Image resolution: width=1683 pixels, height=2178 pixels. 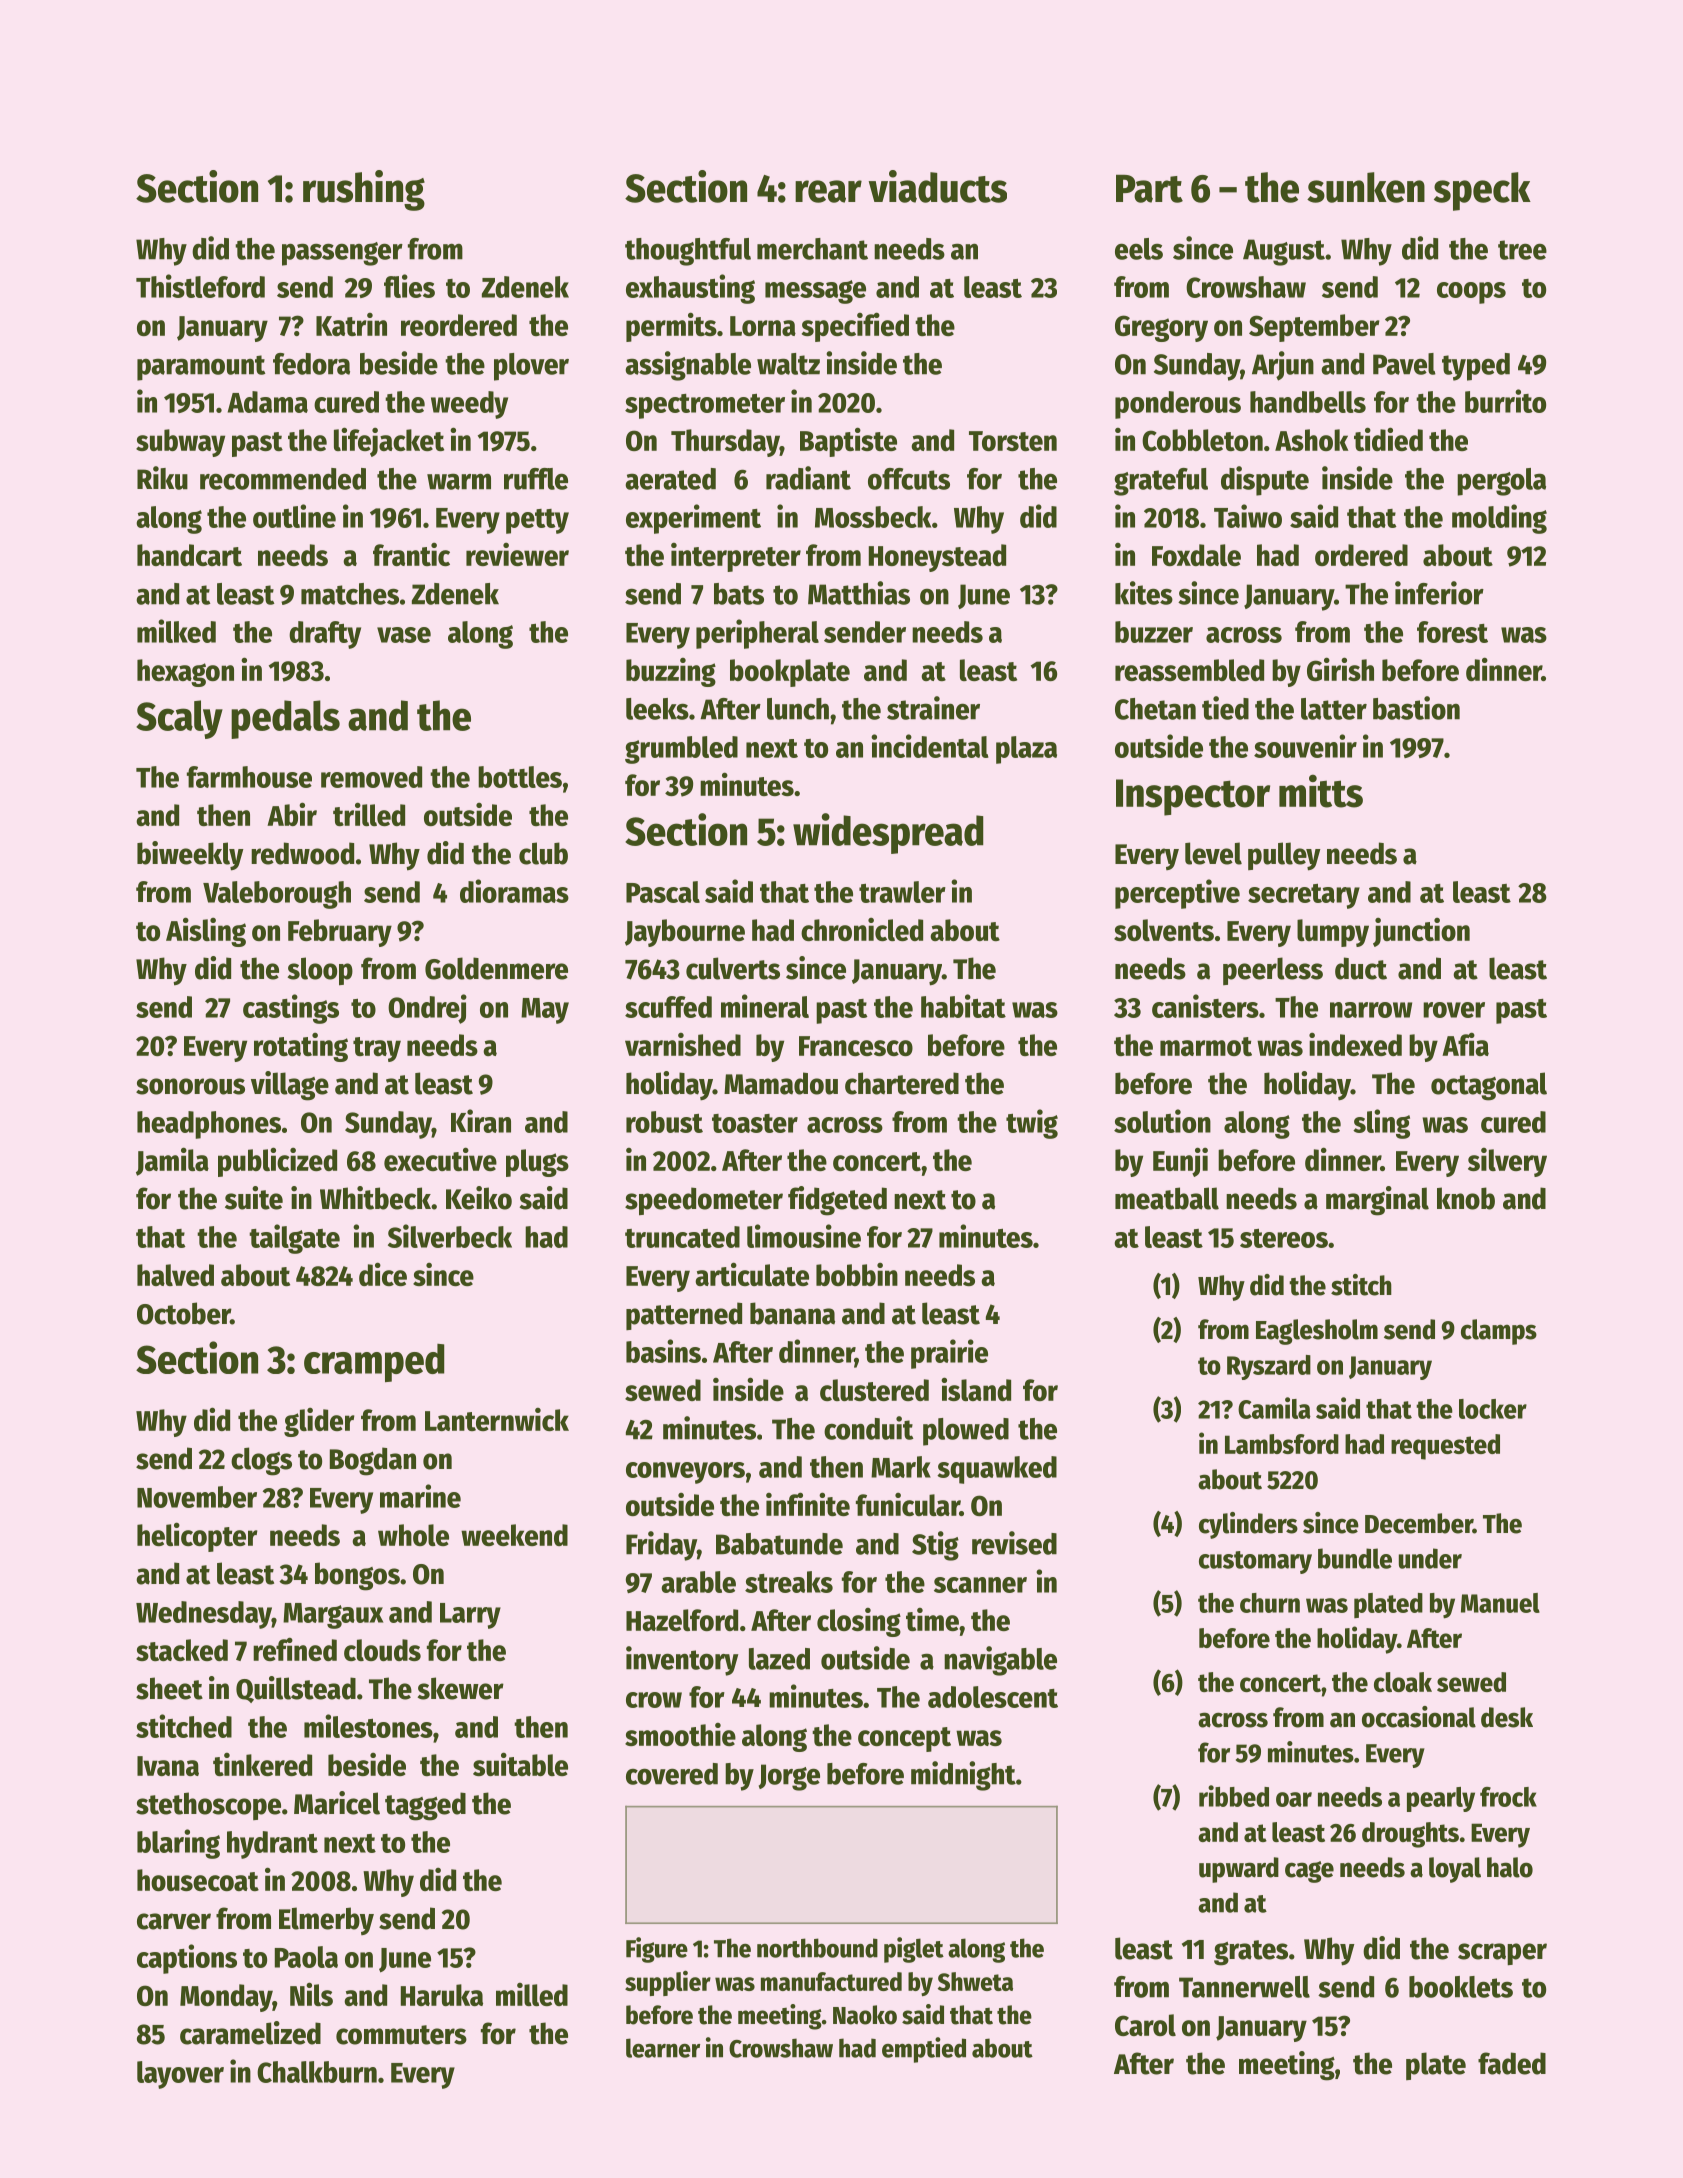 What do you see at coordinates (808, 1504) in the page?
I see `infinite` at bounding box center [808, 1504].
